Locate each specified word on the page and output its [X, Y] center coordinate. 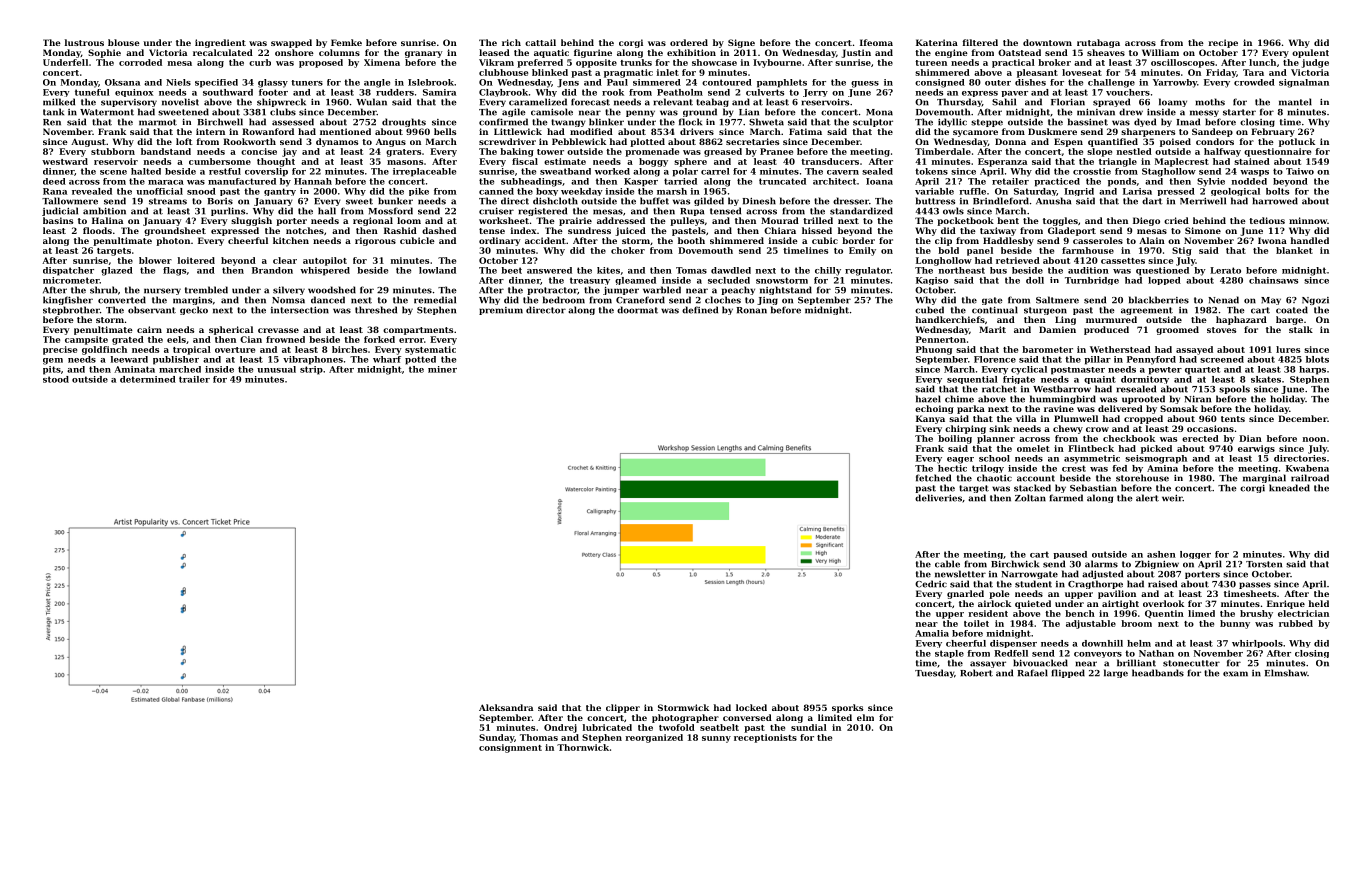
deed [54, 181]
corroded [140, 62]
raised [1162, 584]
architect [834, 181]
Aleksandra [506, 707]
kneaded [1289, 488]
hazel [928, 399]
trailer [194, 379]
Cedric [931, 584]
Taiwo [1300, 171]
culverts [765, 92]
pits [52, 370]
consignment [510, 748]
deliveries [938, 498]
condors [1215, 141]
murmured [1111, 319]
